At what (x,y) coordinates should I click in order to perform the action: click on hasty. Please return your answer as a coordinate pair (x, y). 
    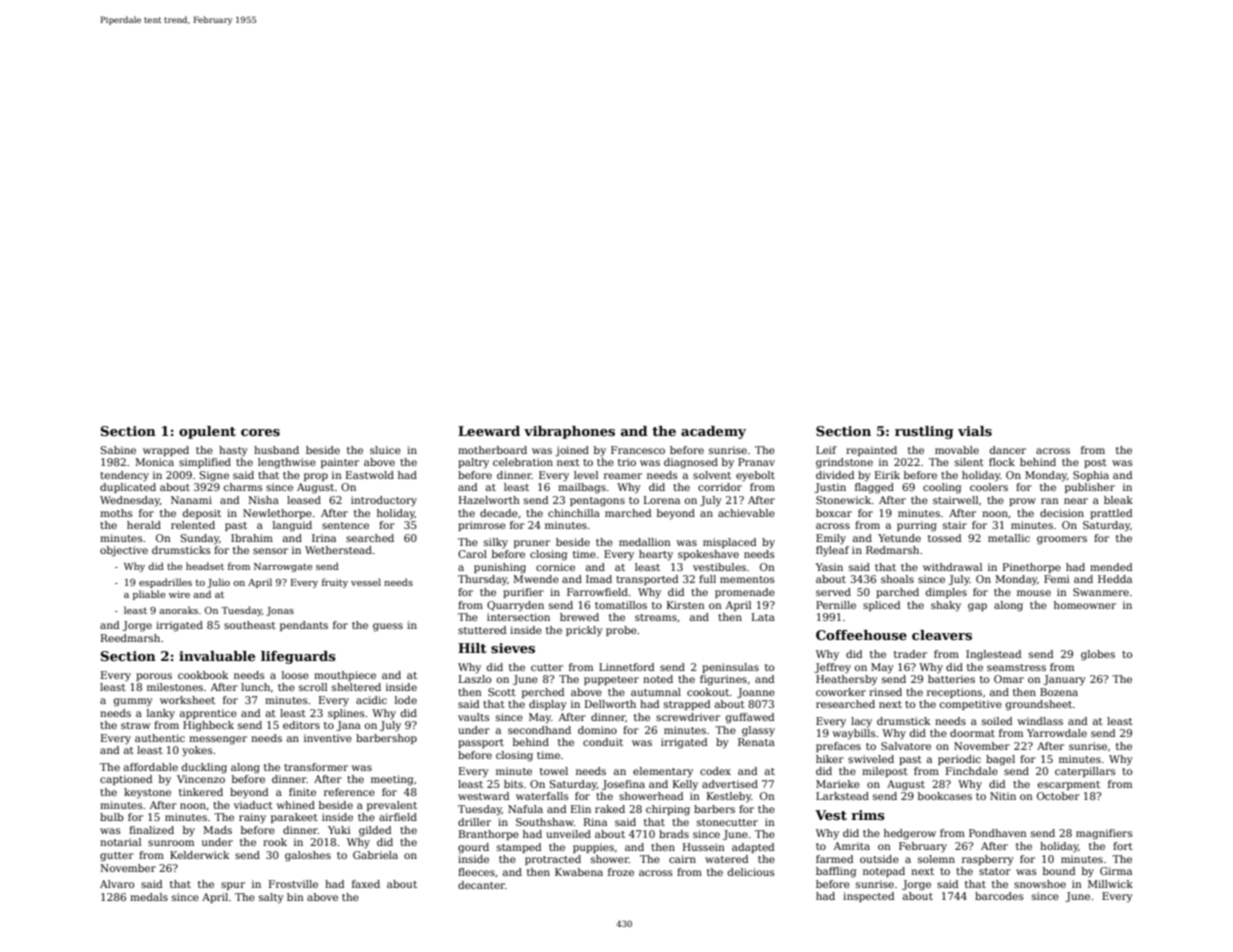
    Looking at the image, I should click on (233, 451).
